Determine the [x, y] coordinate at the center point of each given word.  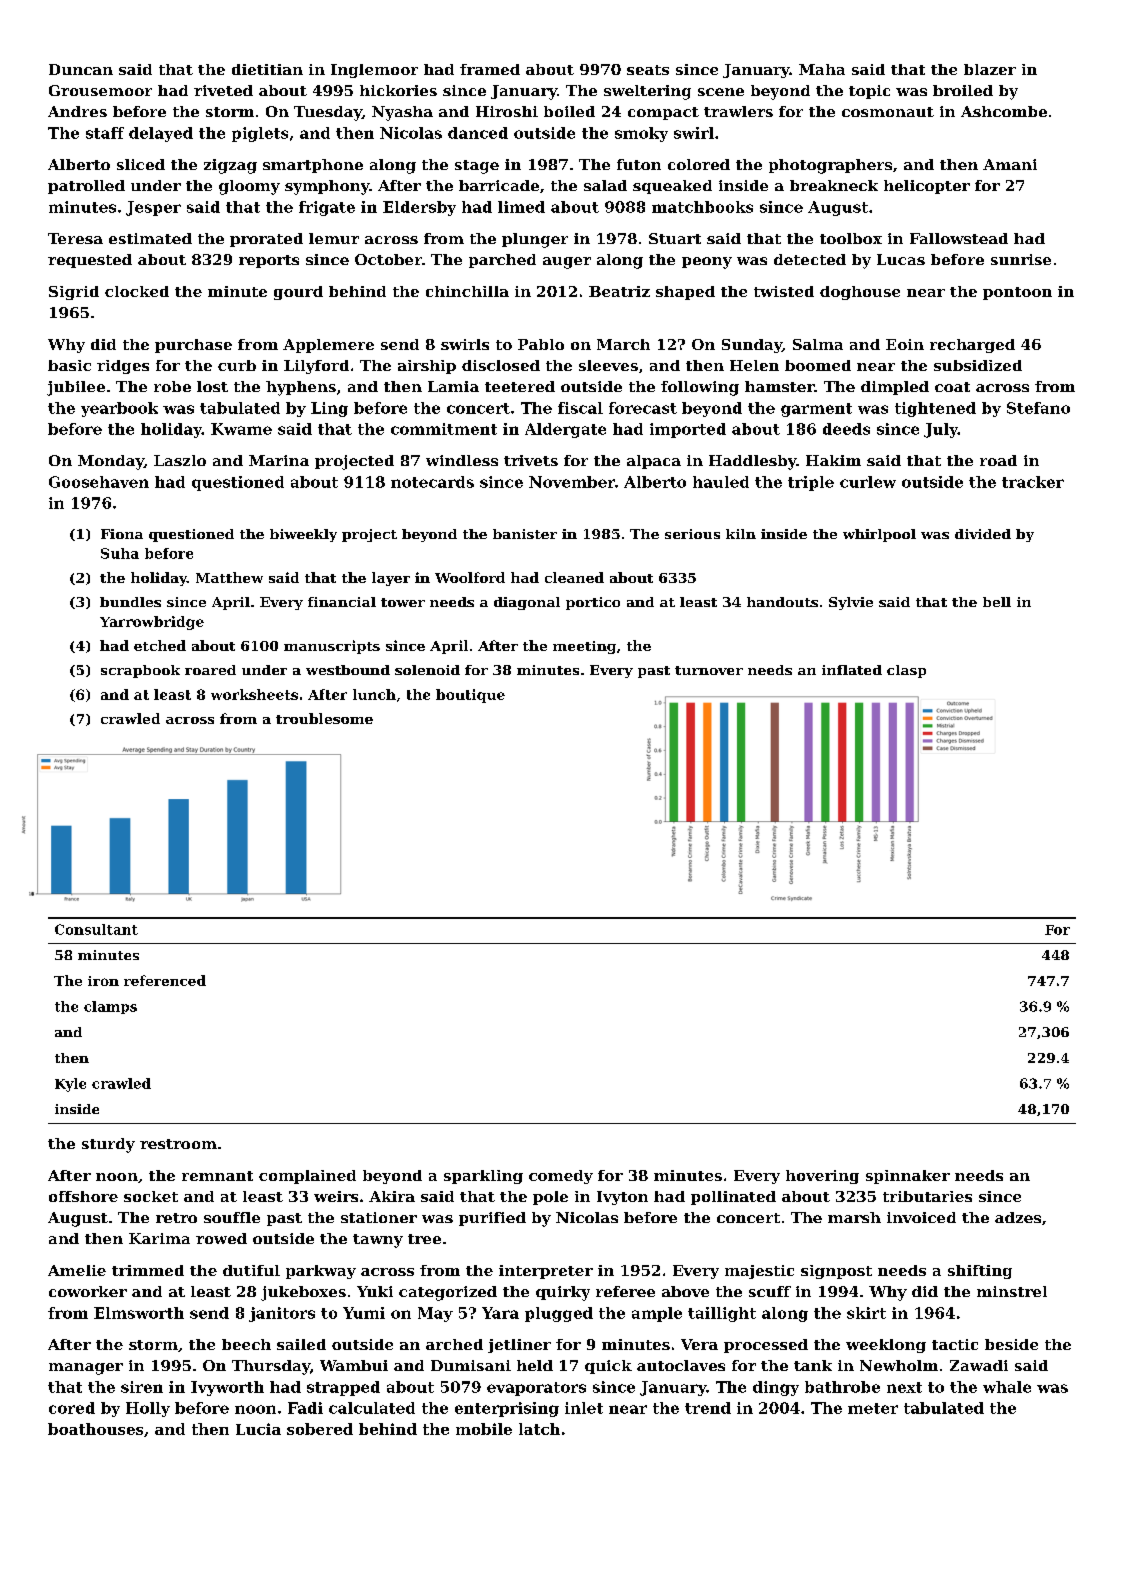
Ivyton [622, 1198]
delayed [161, 134]
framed [490, 69]
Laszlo [180, 460]
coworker [88, 1291]
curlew [868, 482]
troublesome [324, 718]
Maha [822, 69]
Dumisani [471, 1365]
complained [307, 1177]
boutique [470, 696]
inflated [852, 670]
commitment [444, 429]
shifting [980, 1272]
